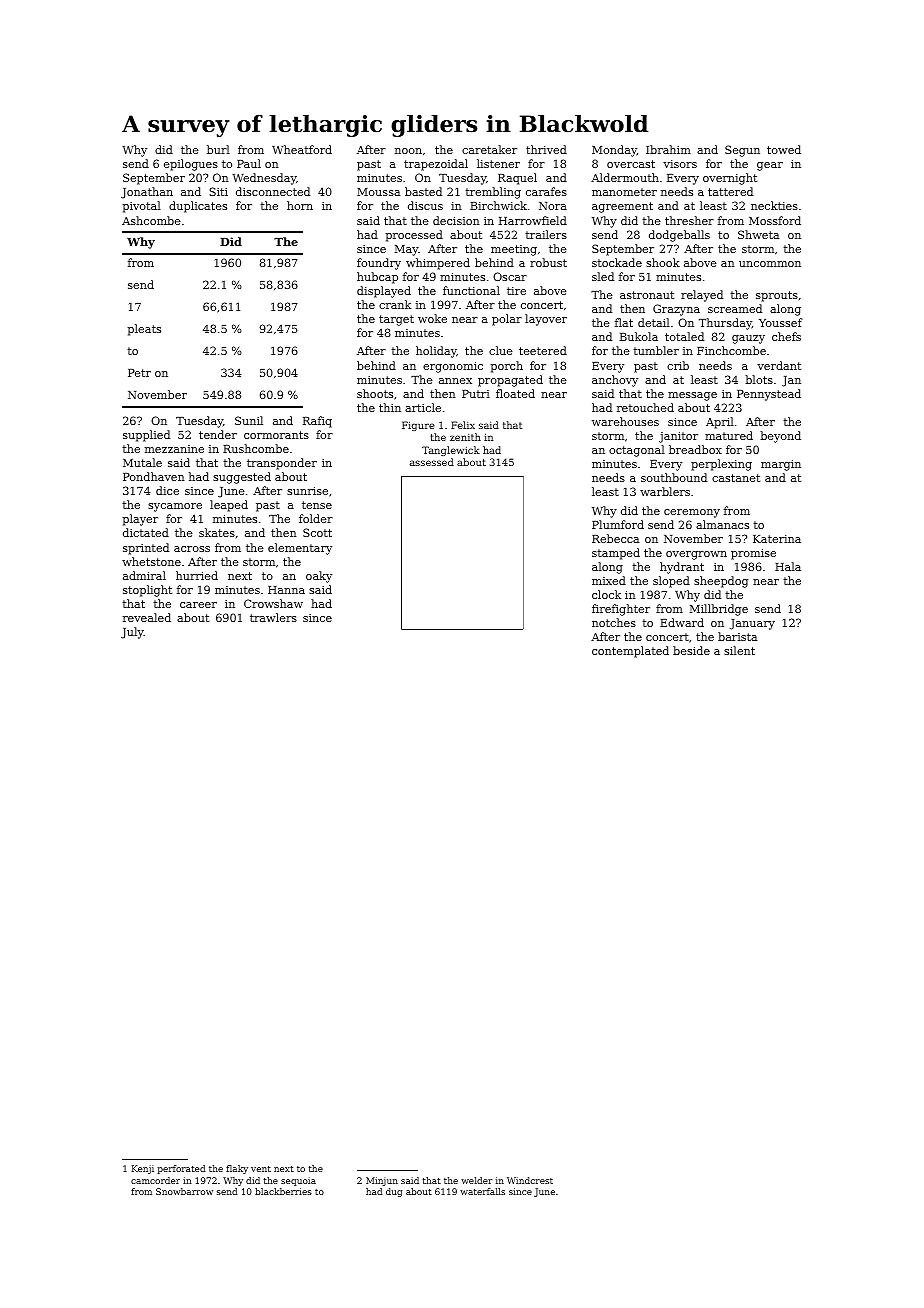 The height and width of the screenshot is (1308, 924). Describe the element at coordinates (543, 350) in the screenshot. I see `teetered` at that location.
